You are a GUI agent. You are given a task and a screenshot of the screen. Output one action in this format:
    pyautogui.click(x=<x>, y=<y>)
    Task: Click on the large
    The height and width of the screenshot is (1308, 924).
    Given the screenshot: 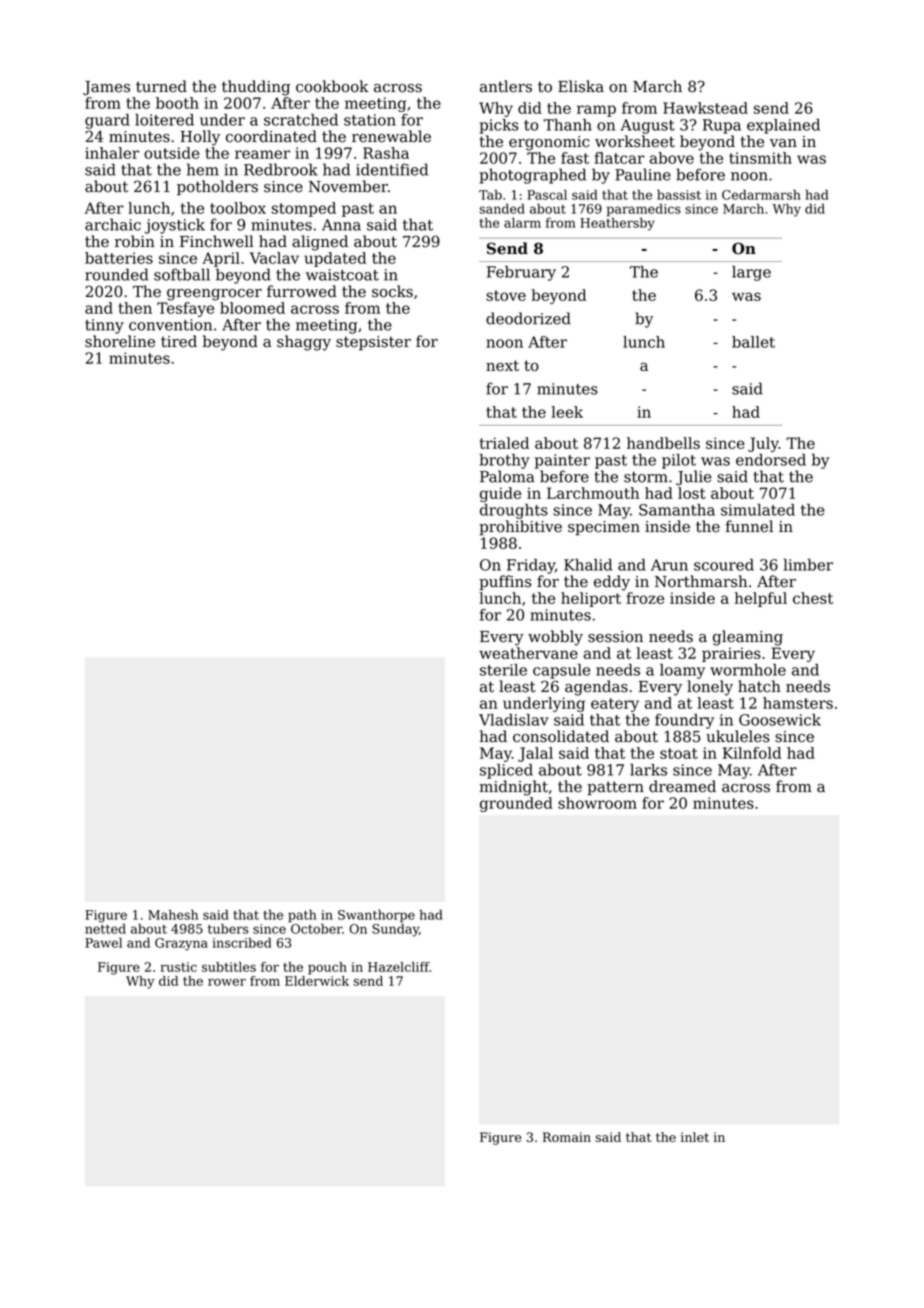 What is the action you would take?
    pyautogui.click(x=751, y=273)
